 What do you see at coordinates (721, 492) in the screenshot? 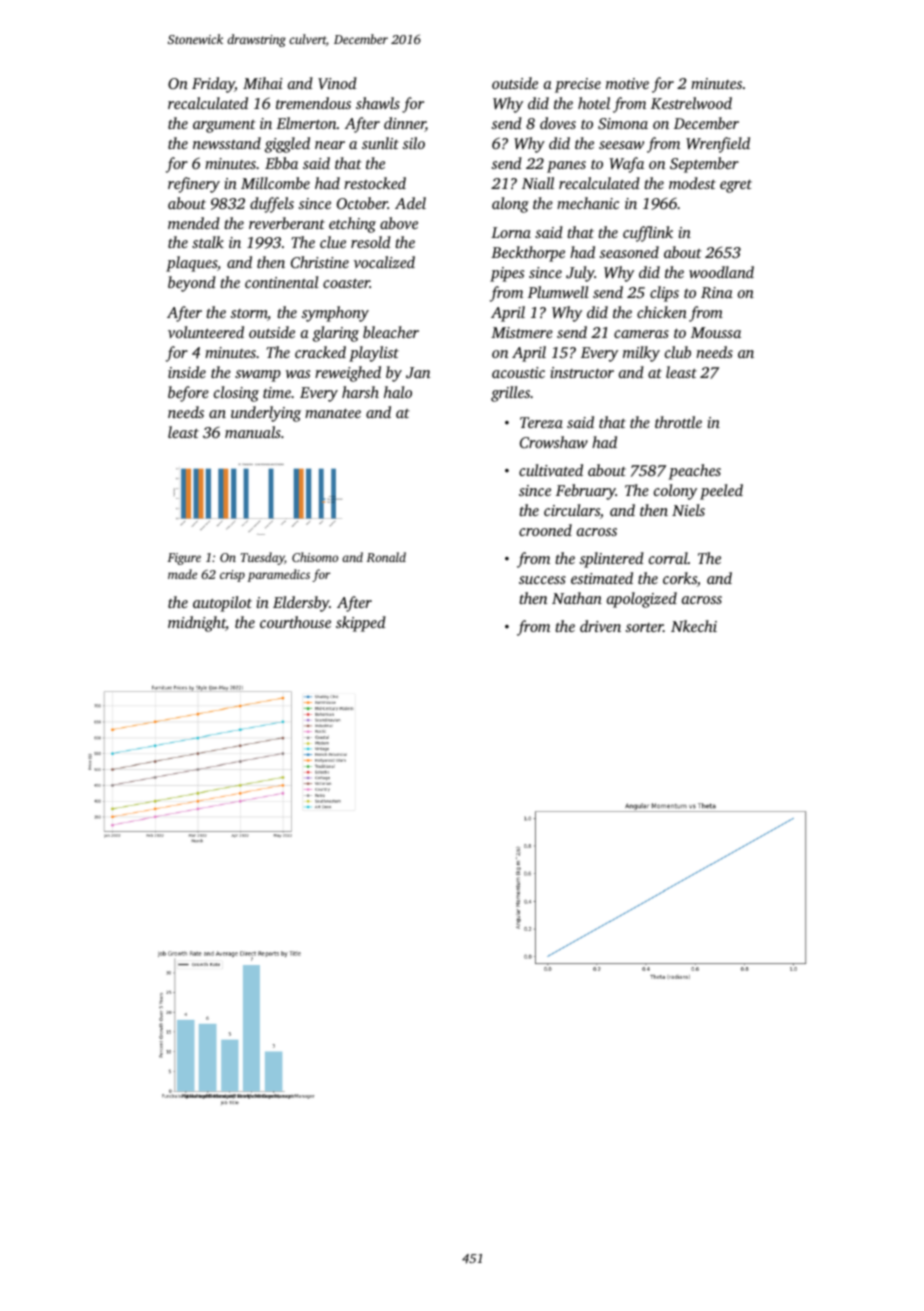
I see `peeled` at bounding box center [721, 492].
